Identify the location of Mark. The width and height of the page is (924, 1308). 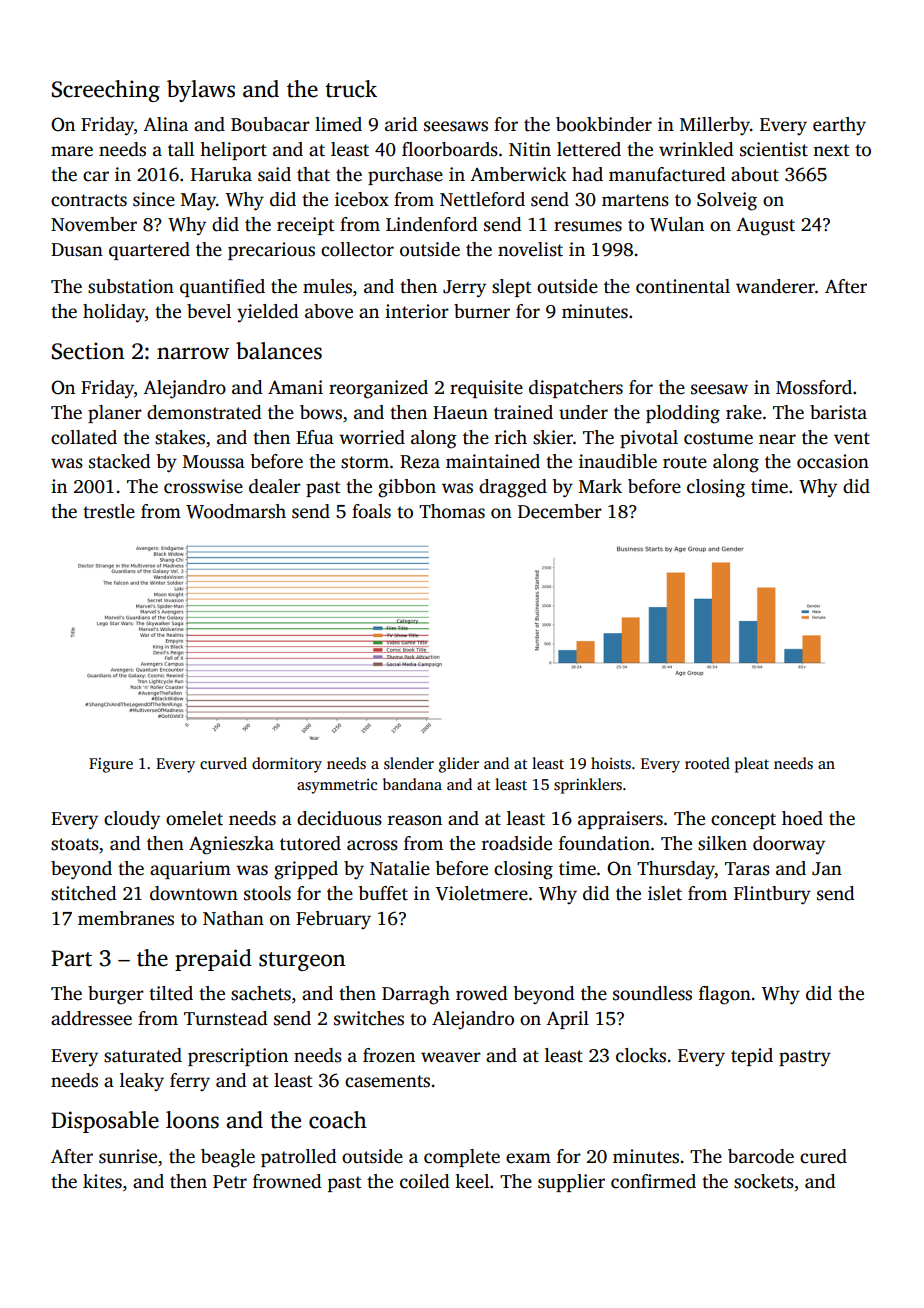
(600, 486).
